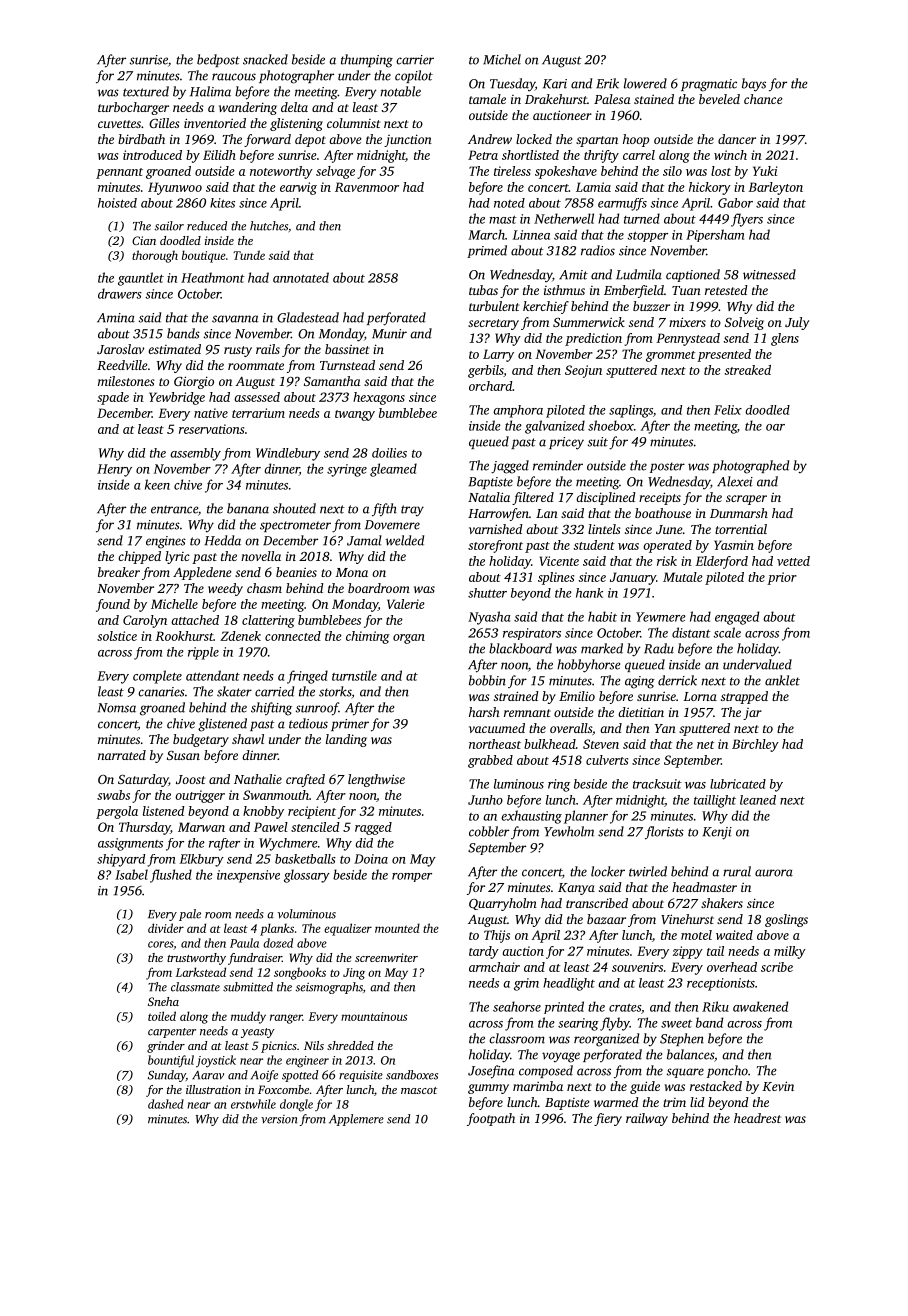 Image resolution: width=908 pixels, height=1316 pixels. What do you see at coordinates (133, 108) in the screenshot?
I see `turbocharger` at bounding box center [133, 108].
